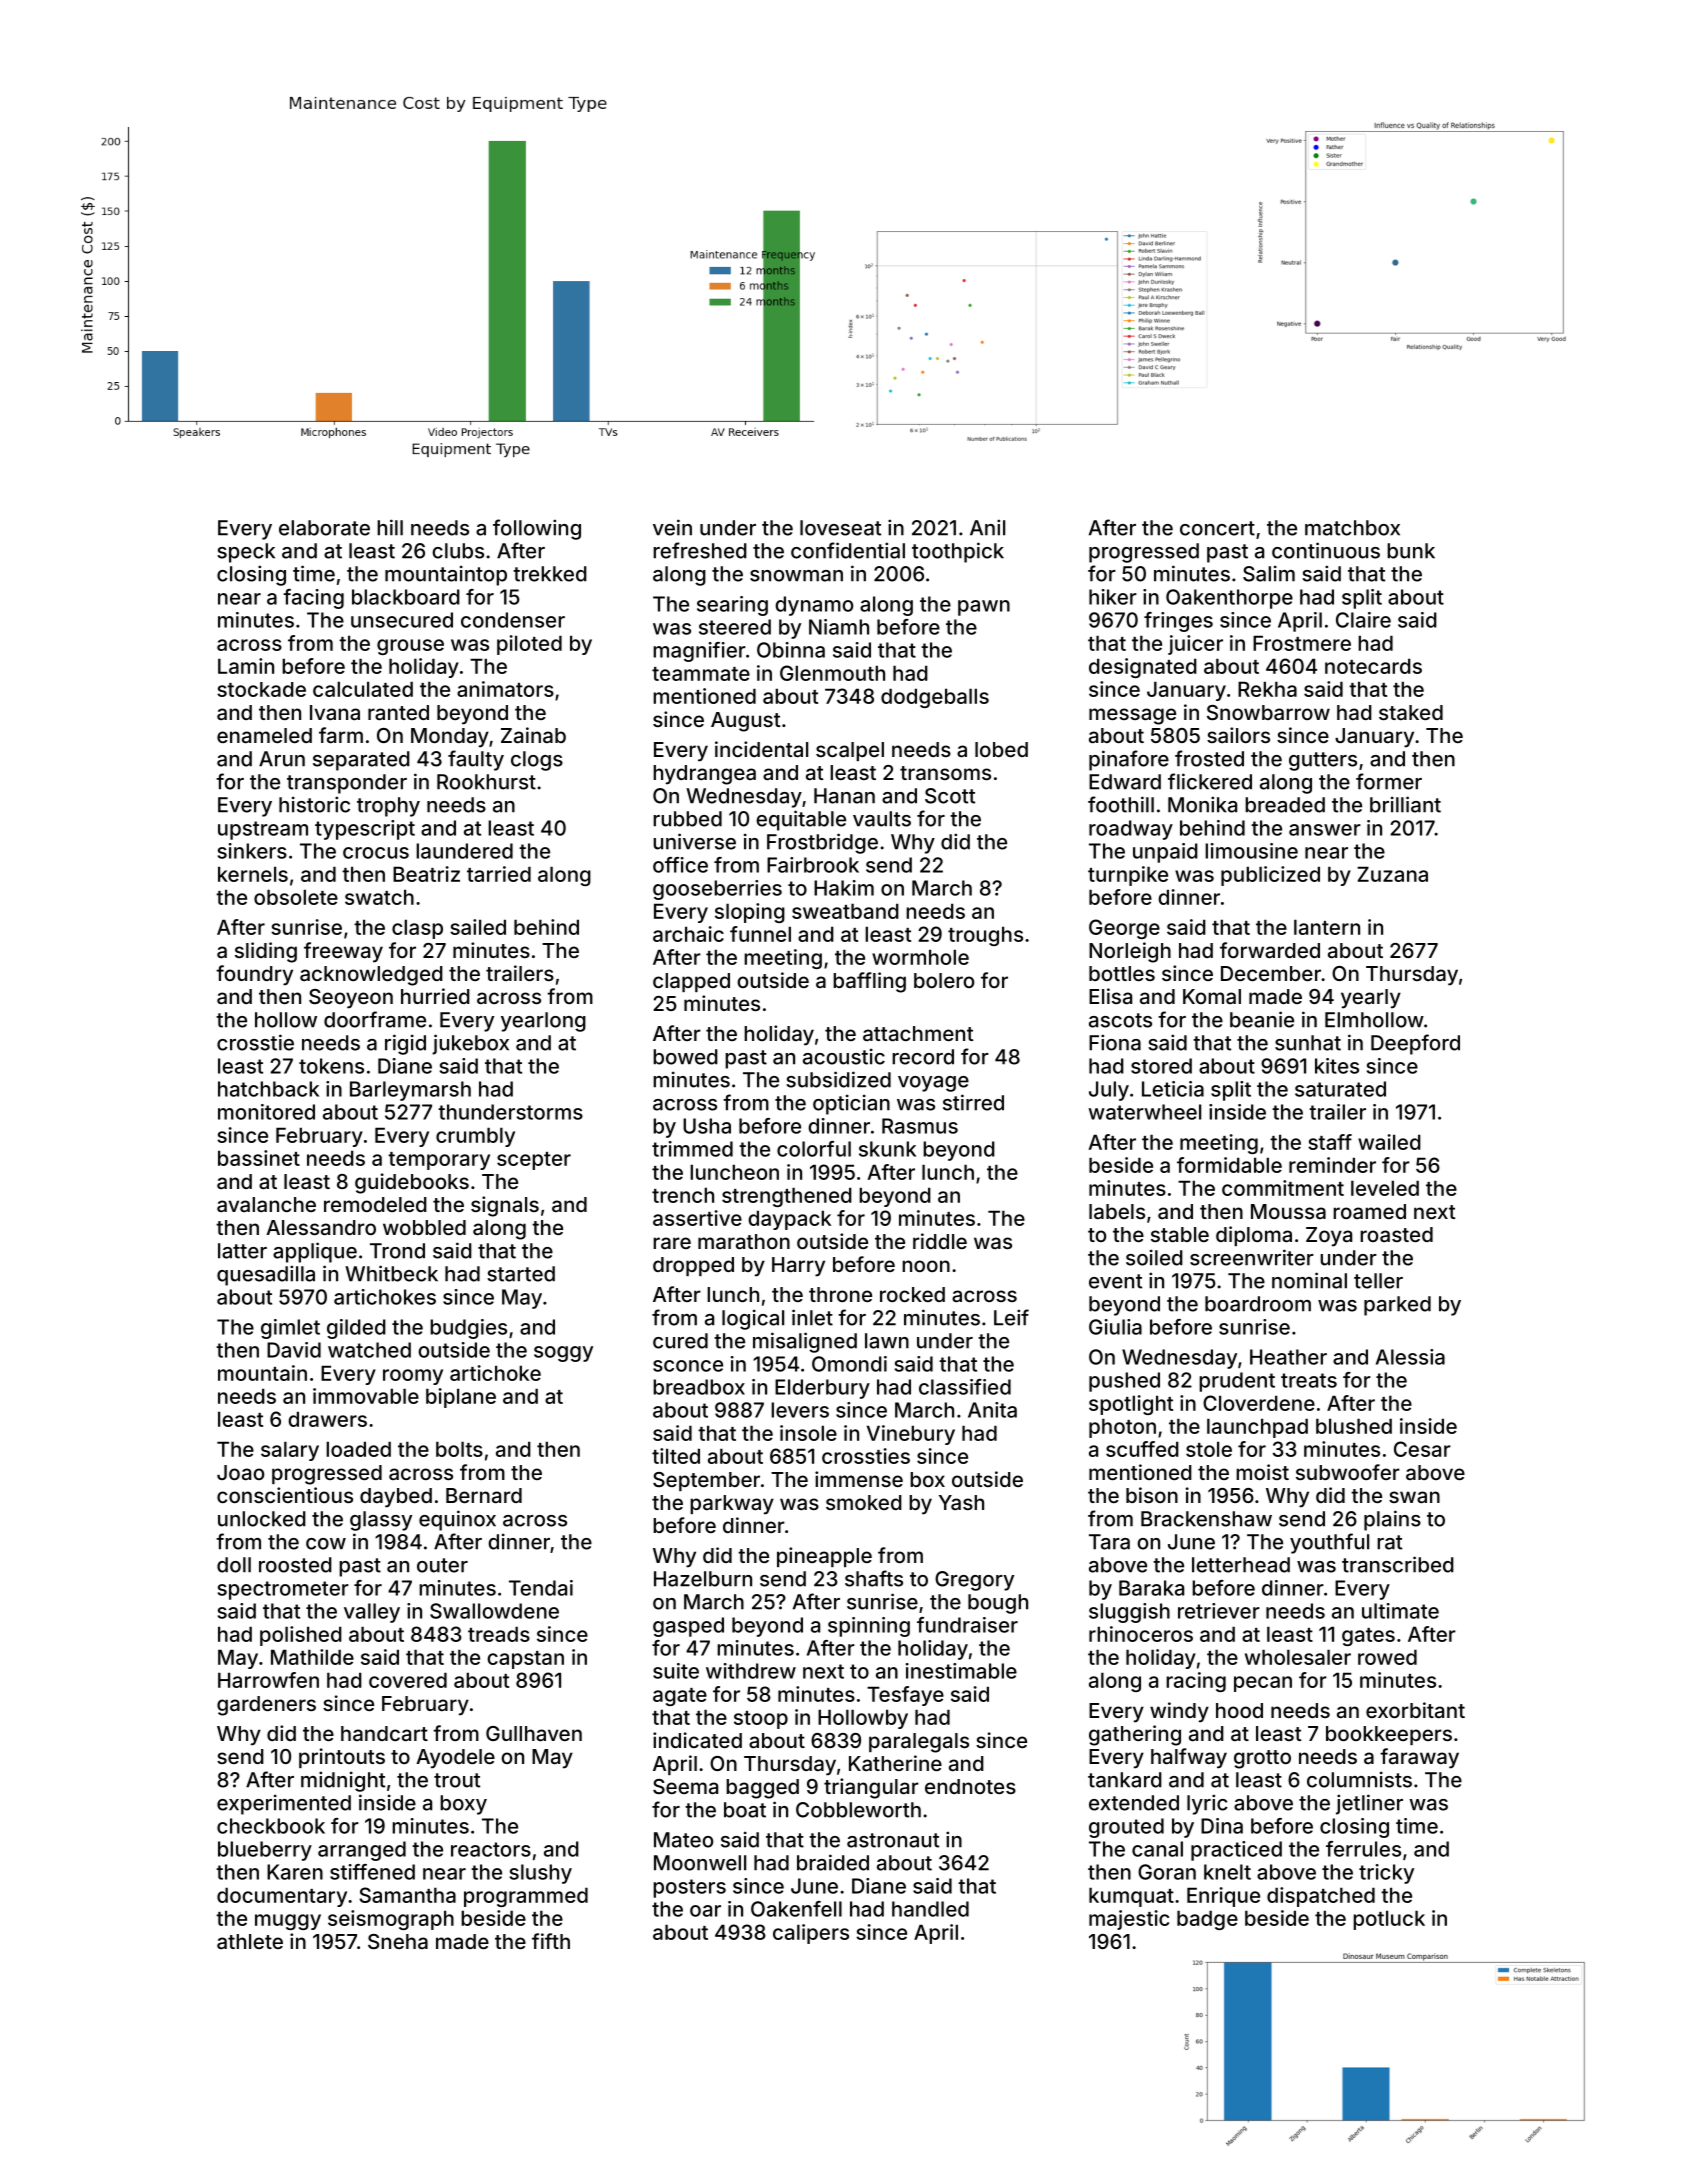 This image has height=2178, width=1683. What do you see at coordinates (458, 551) in the image?
I see `clubs` at bounding box center [458, 551].
